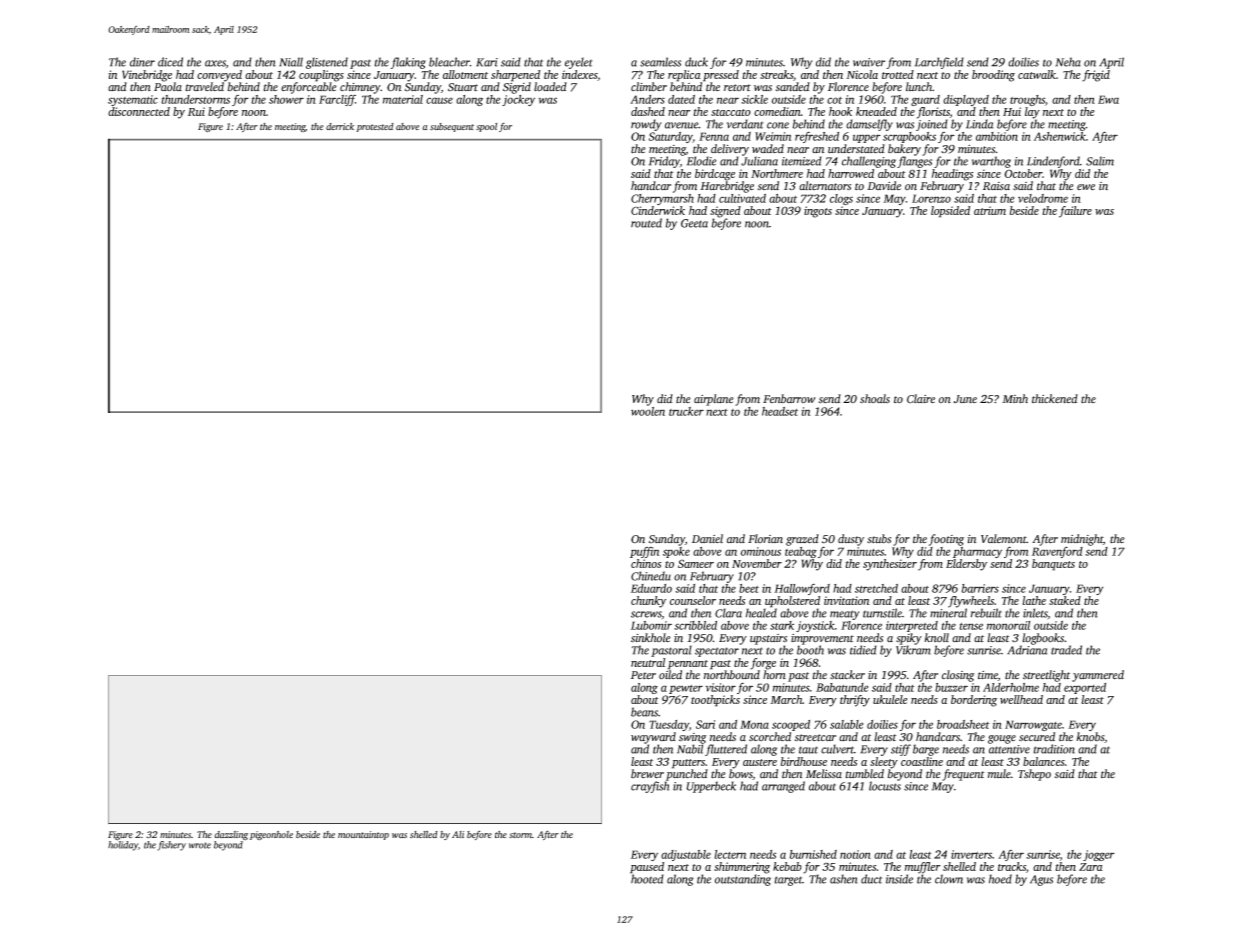  Describe the element at coordinates (139, 111) in the screenshot. I see `disconnected` at that location.
